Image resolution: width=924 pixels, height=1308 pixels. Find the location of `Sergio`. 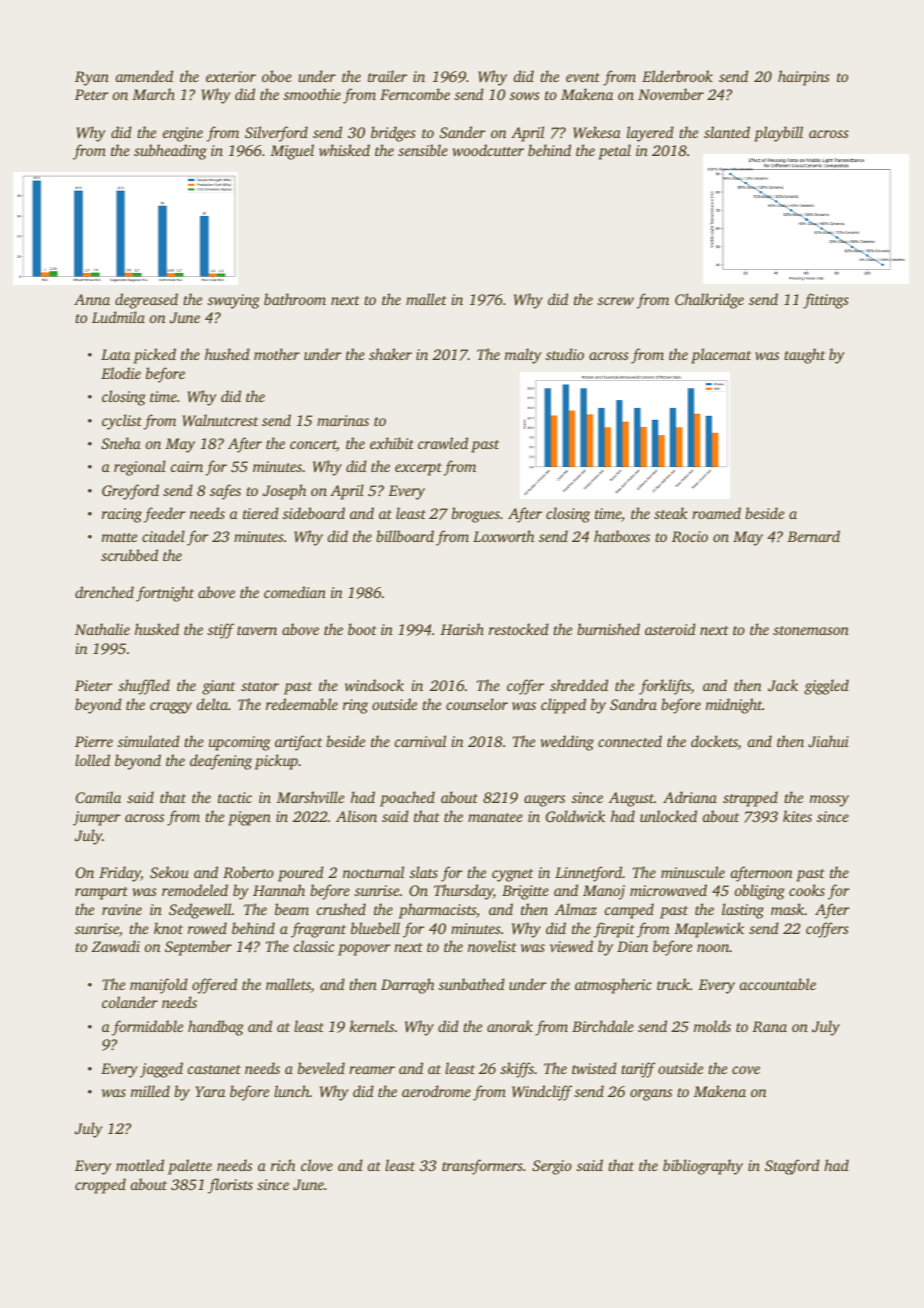

Sergio is located at coordinates (552, 1167).
